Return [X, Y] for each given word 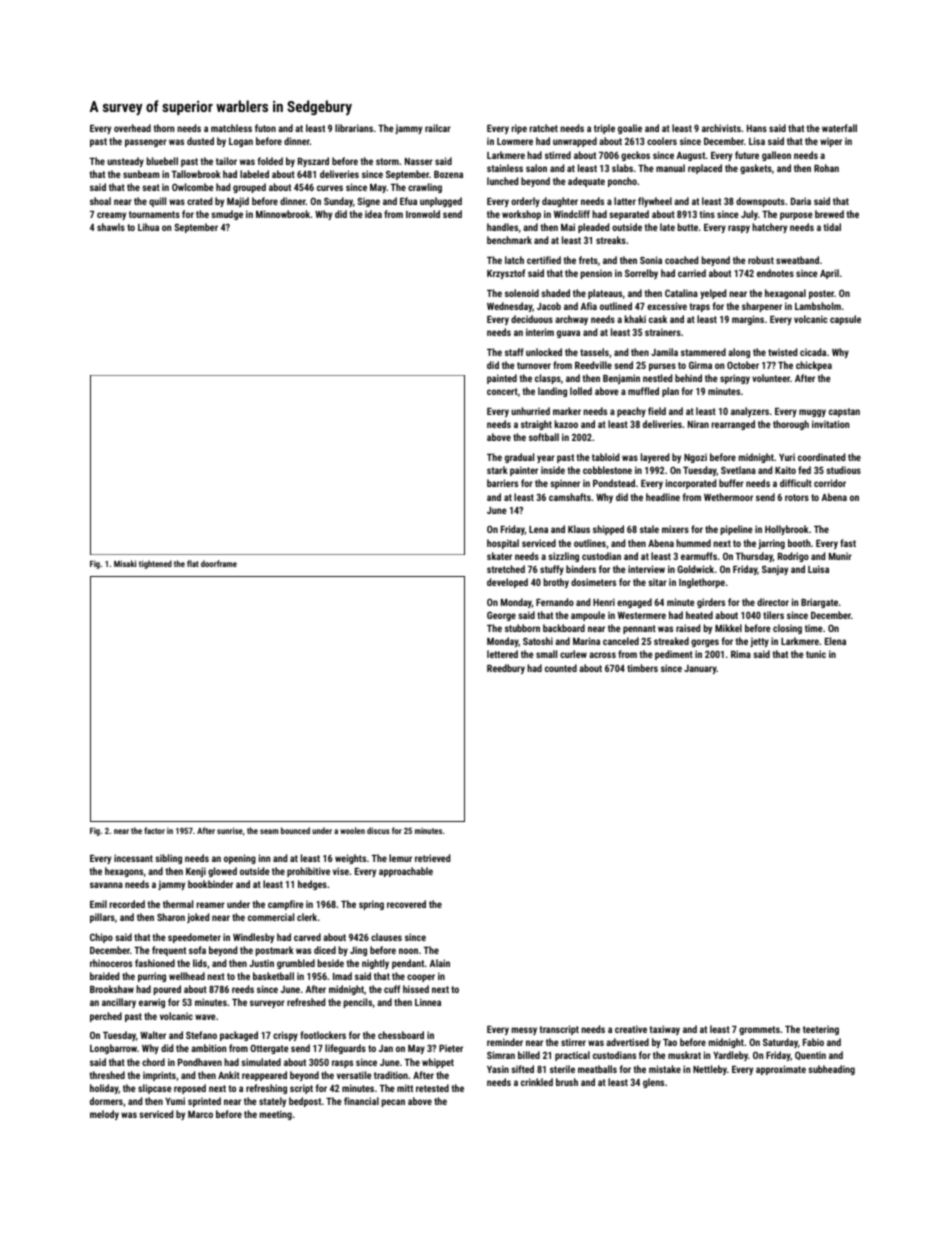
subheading [831, 1070]
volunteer [771, 378]
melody [104, 1115]
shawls [111, 227]
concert [502, 391]
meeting [276, 1115]
